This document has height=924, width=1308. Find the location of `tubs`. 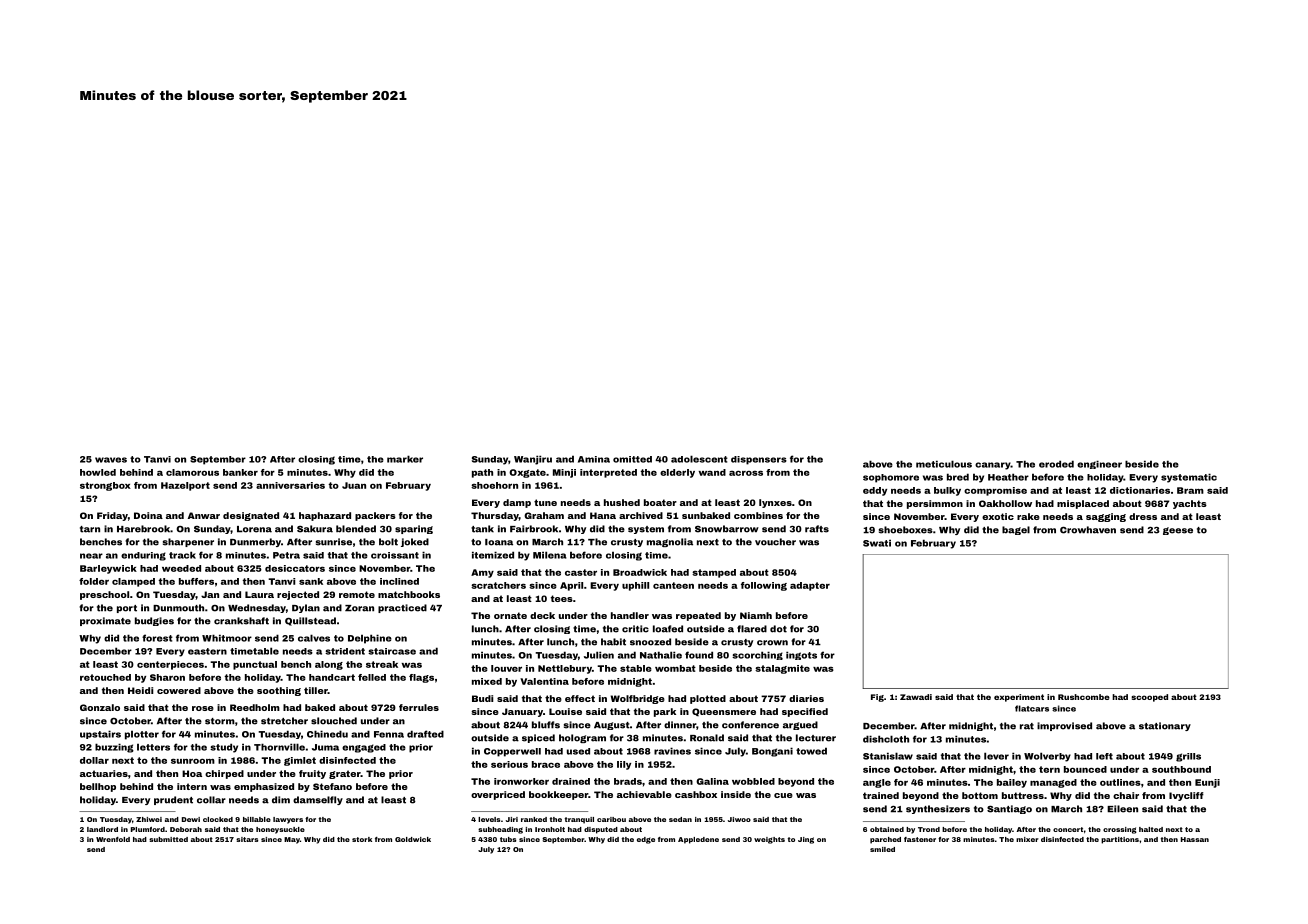

tubs is located at coordinates (508, 839).
